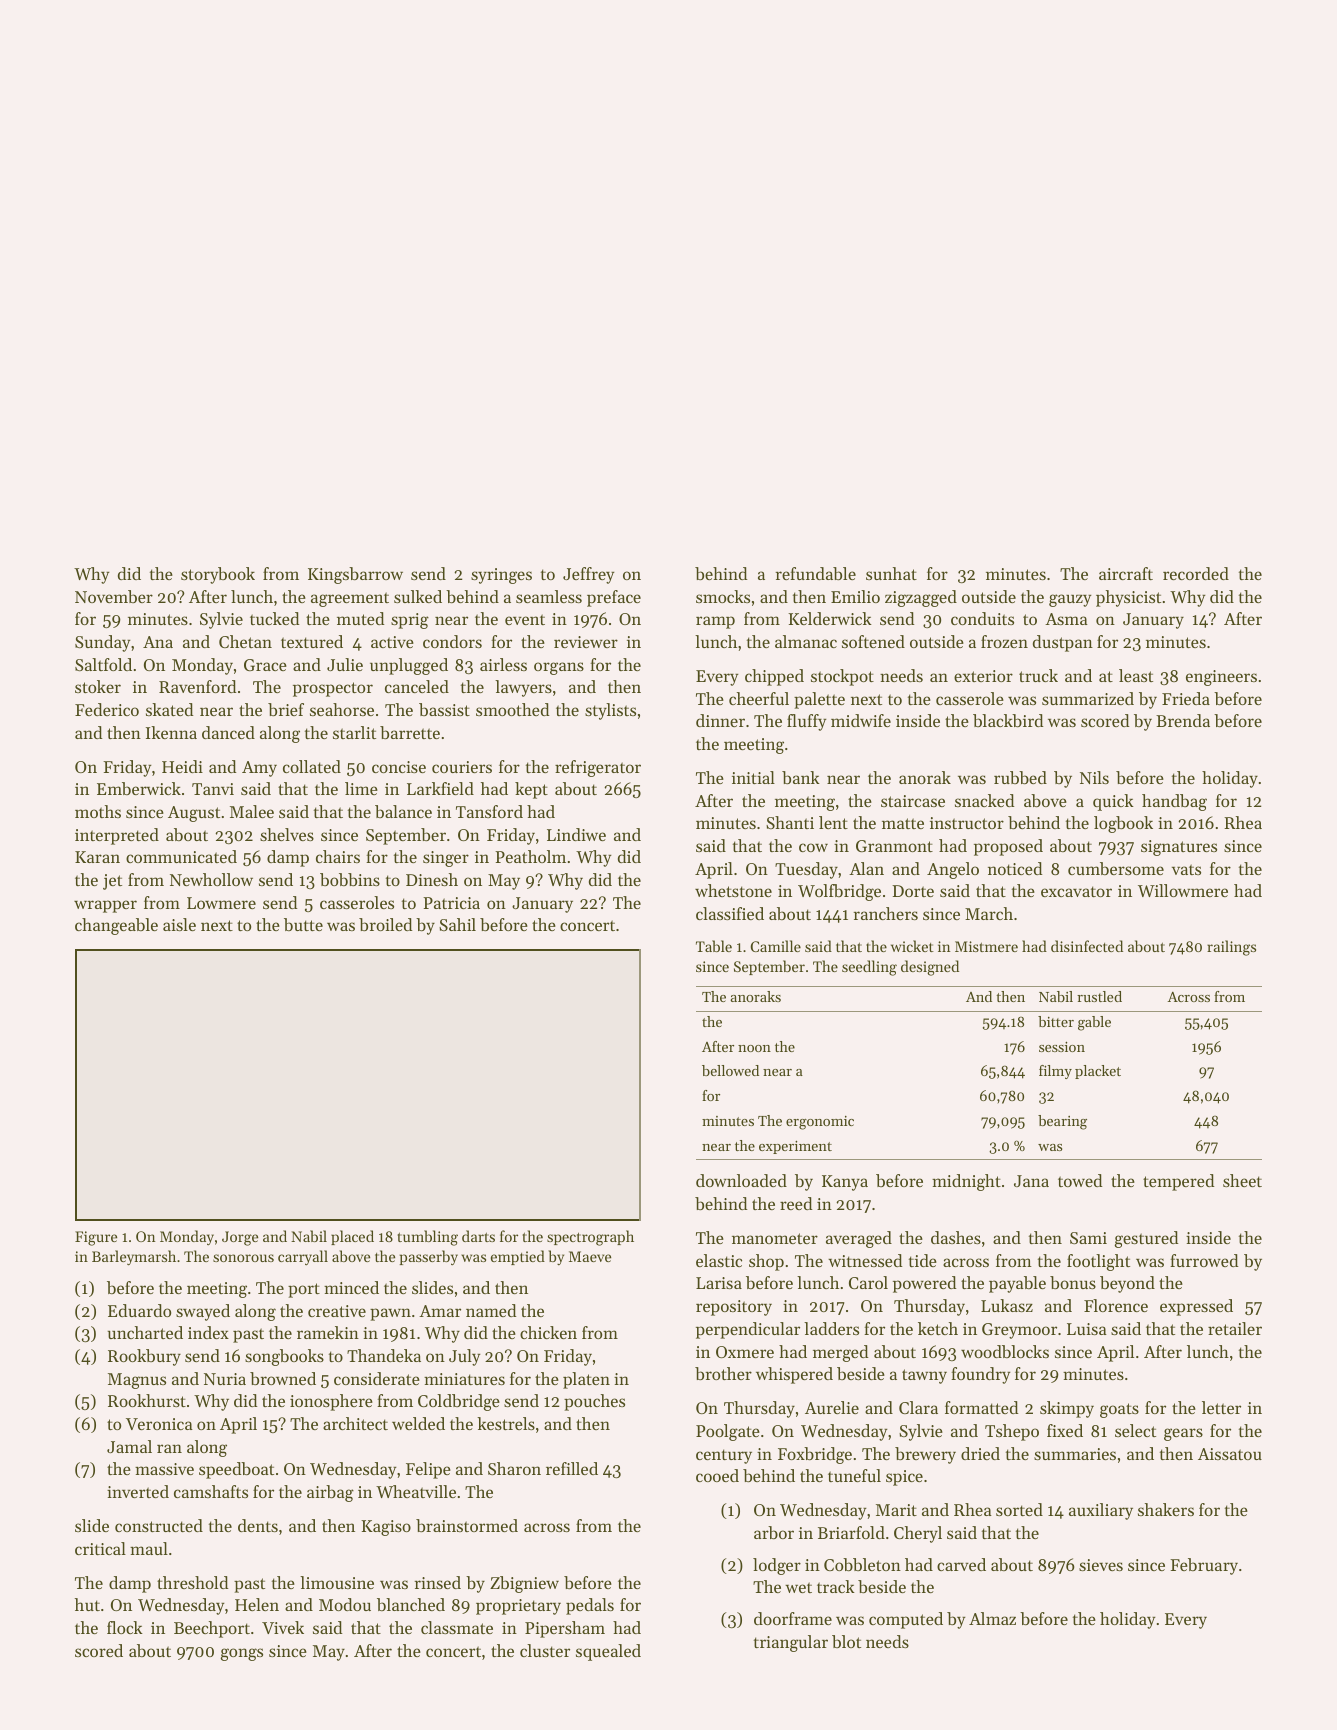  Describe the element at coordinates (1235, 1328) in the screenshot. I see `retailer` at that location.
